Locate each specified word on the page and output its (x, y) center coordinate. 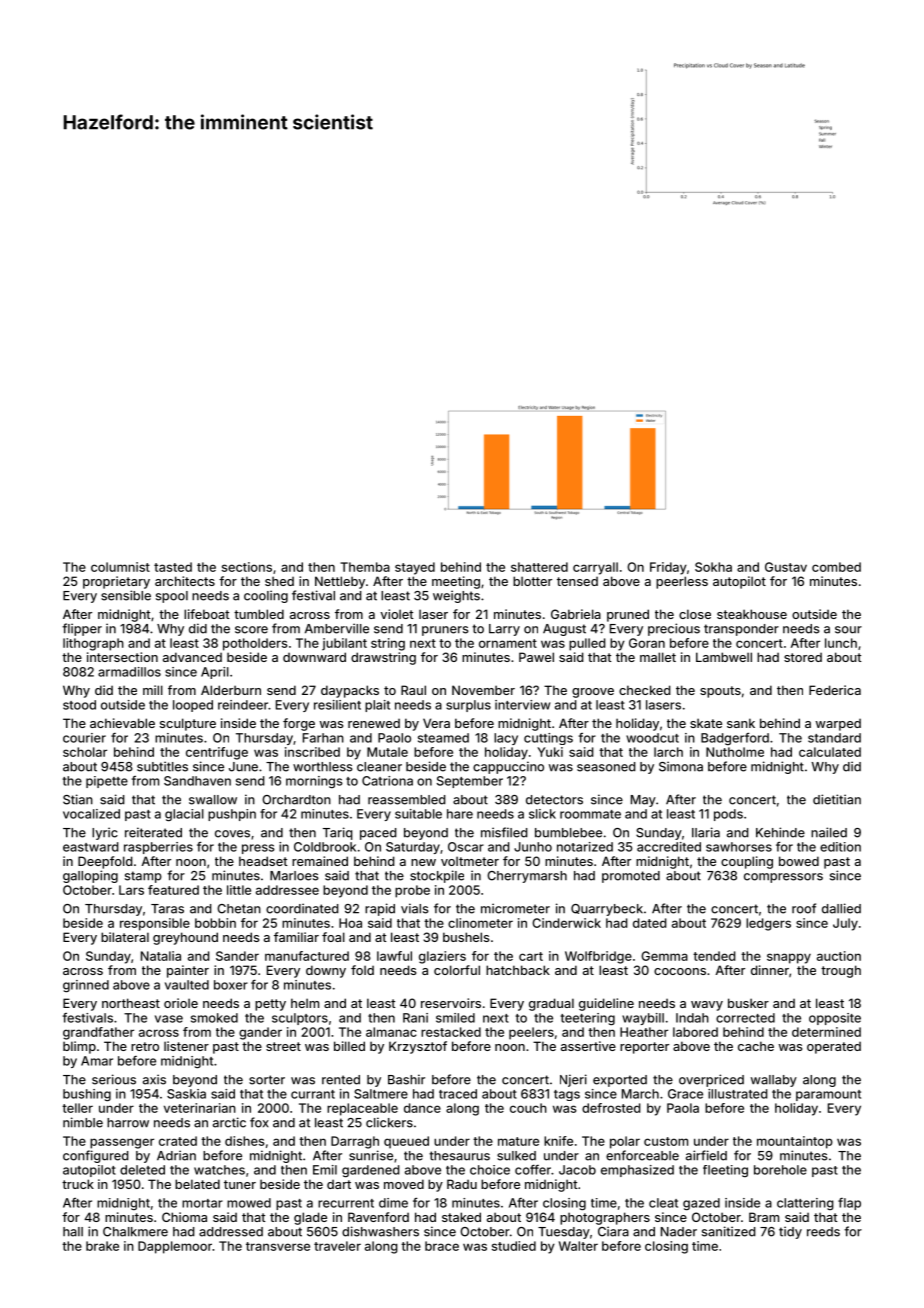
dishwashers (380, 1231)
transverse (278, 1246)
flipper (82, 629)
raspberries (158, 848)
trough (841, 971)
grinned (86, 986)
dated (650, 923)
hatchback (518, 970)
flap (849, 1204)
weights (456, 596)
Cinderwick (566, 923)
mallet (658, 657)
